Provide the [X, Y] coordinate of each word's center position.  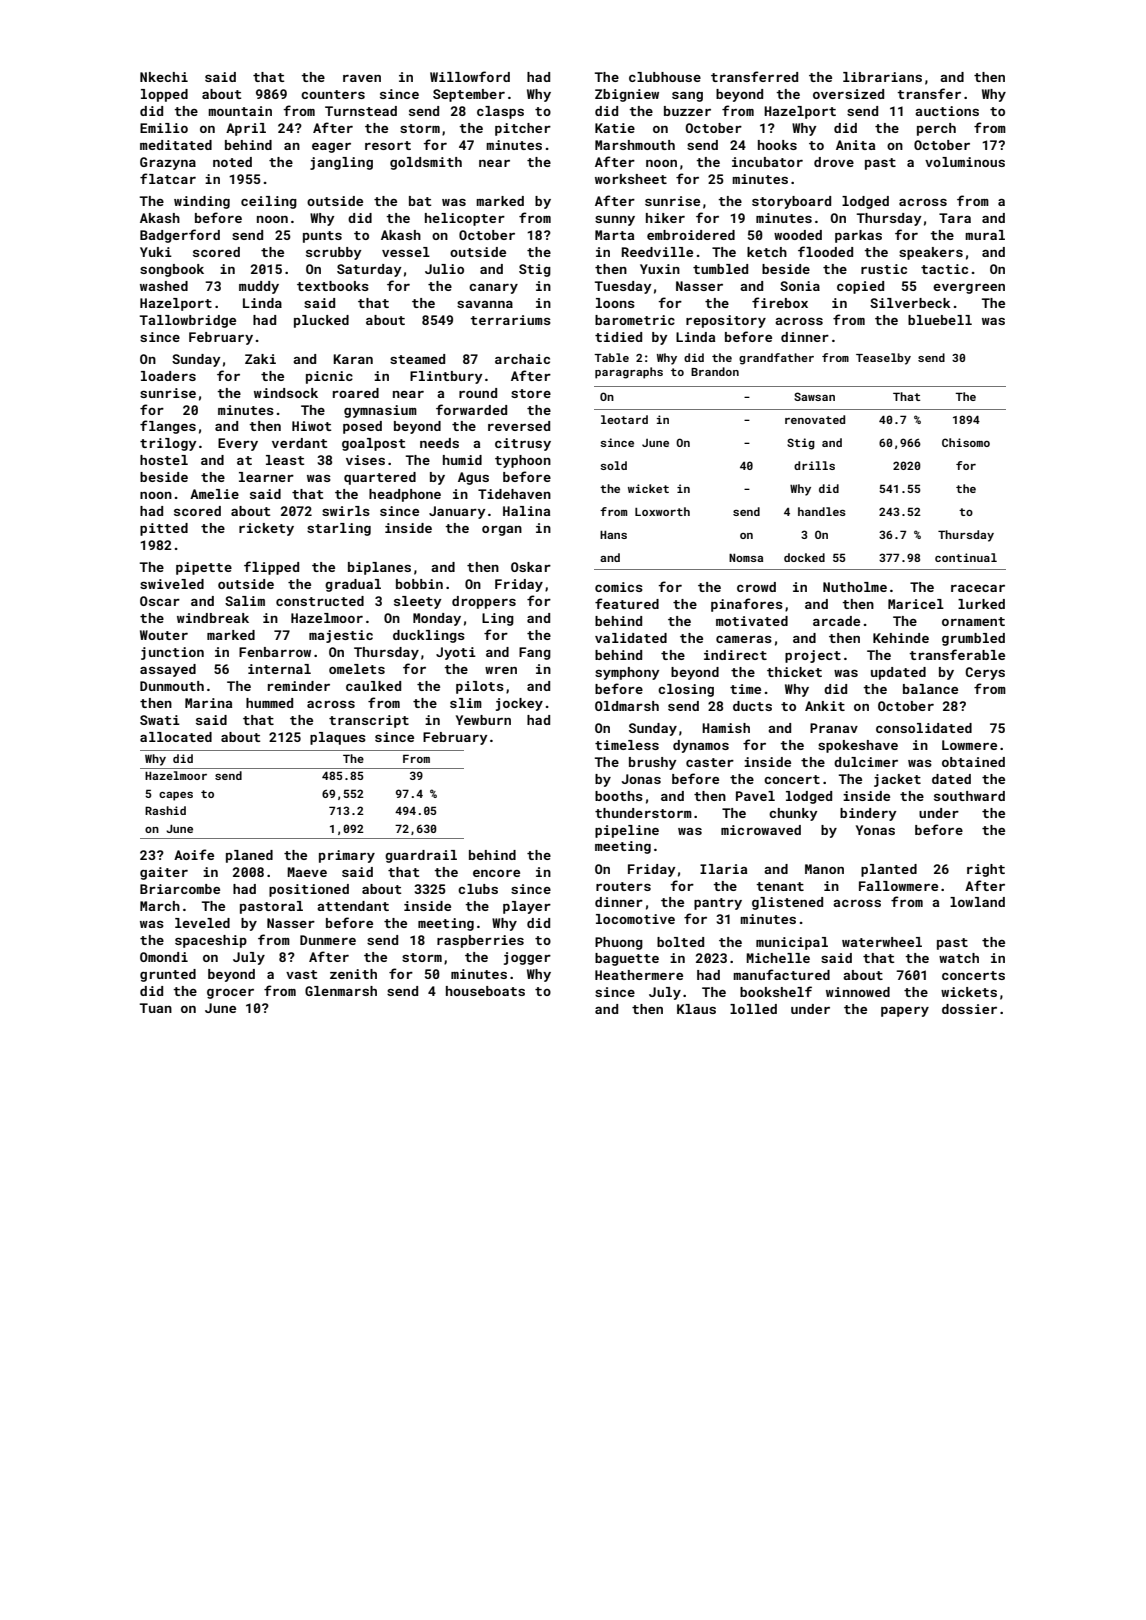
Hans [613, 535]
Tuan [156, 1008]
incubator [767, 162]
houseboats [485, 991]
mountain [240, 111]
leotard [624, 419]
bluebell [940, 320]
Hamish [726, 728]
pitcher [523, 129]
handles [822, 511]
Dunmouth [172, 686]
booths [619, 796]
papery [905, 1012]
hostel [164, 460]
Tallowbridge [188, 321]
